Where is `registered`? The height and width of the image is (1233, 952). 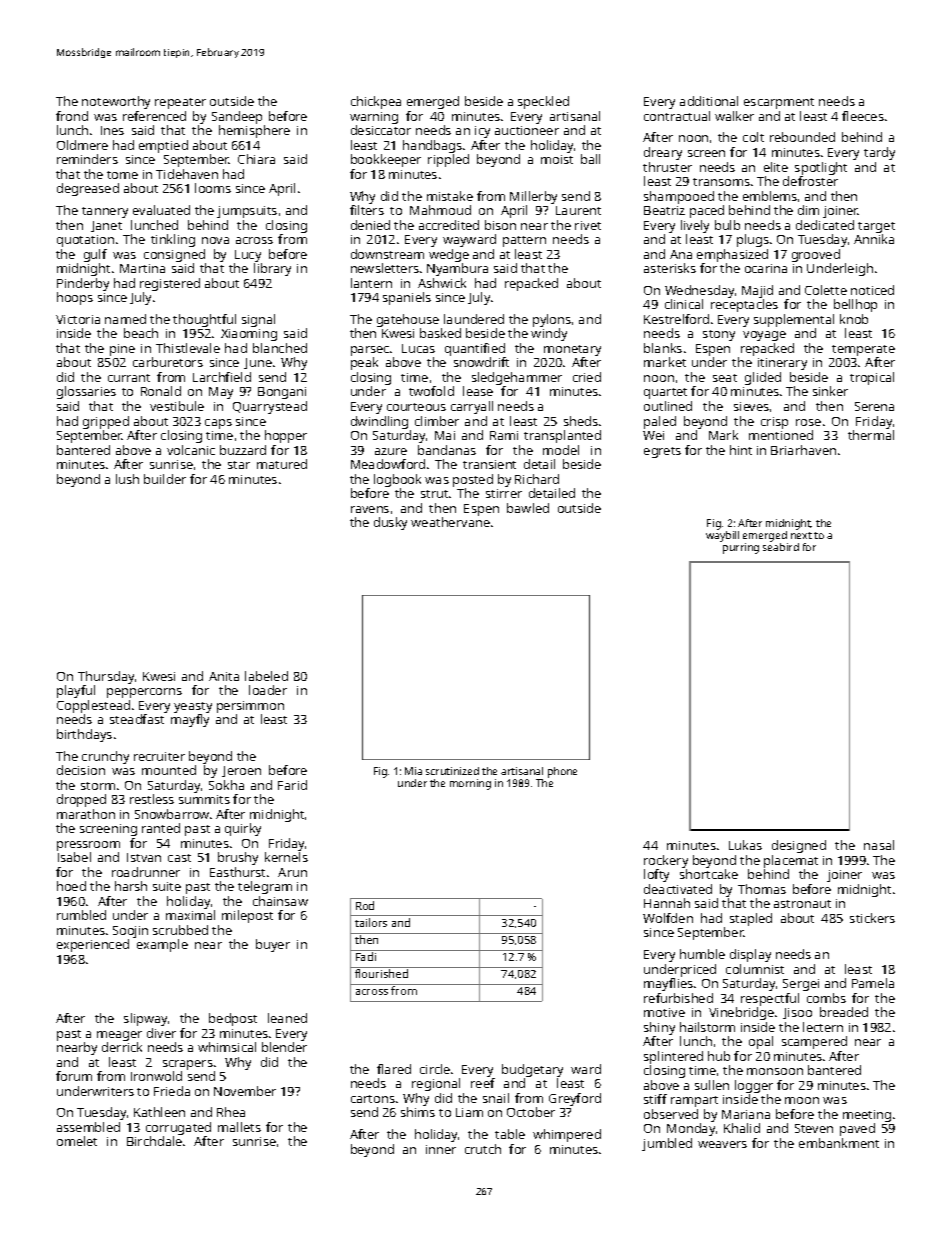
registered is located at coordinates (170, 284).
